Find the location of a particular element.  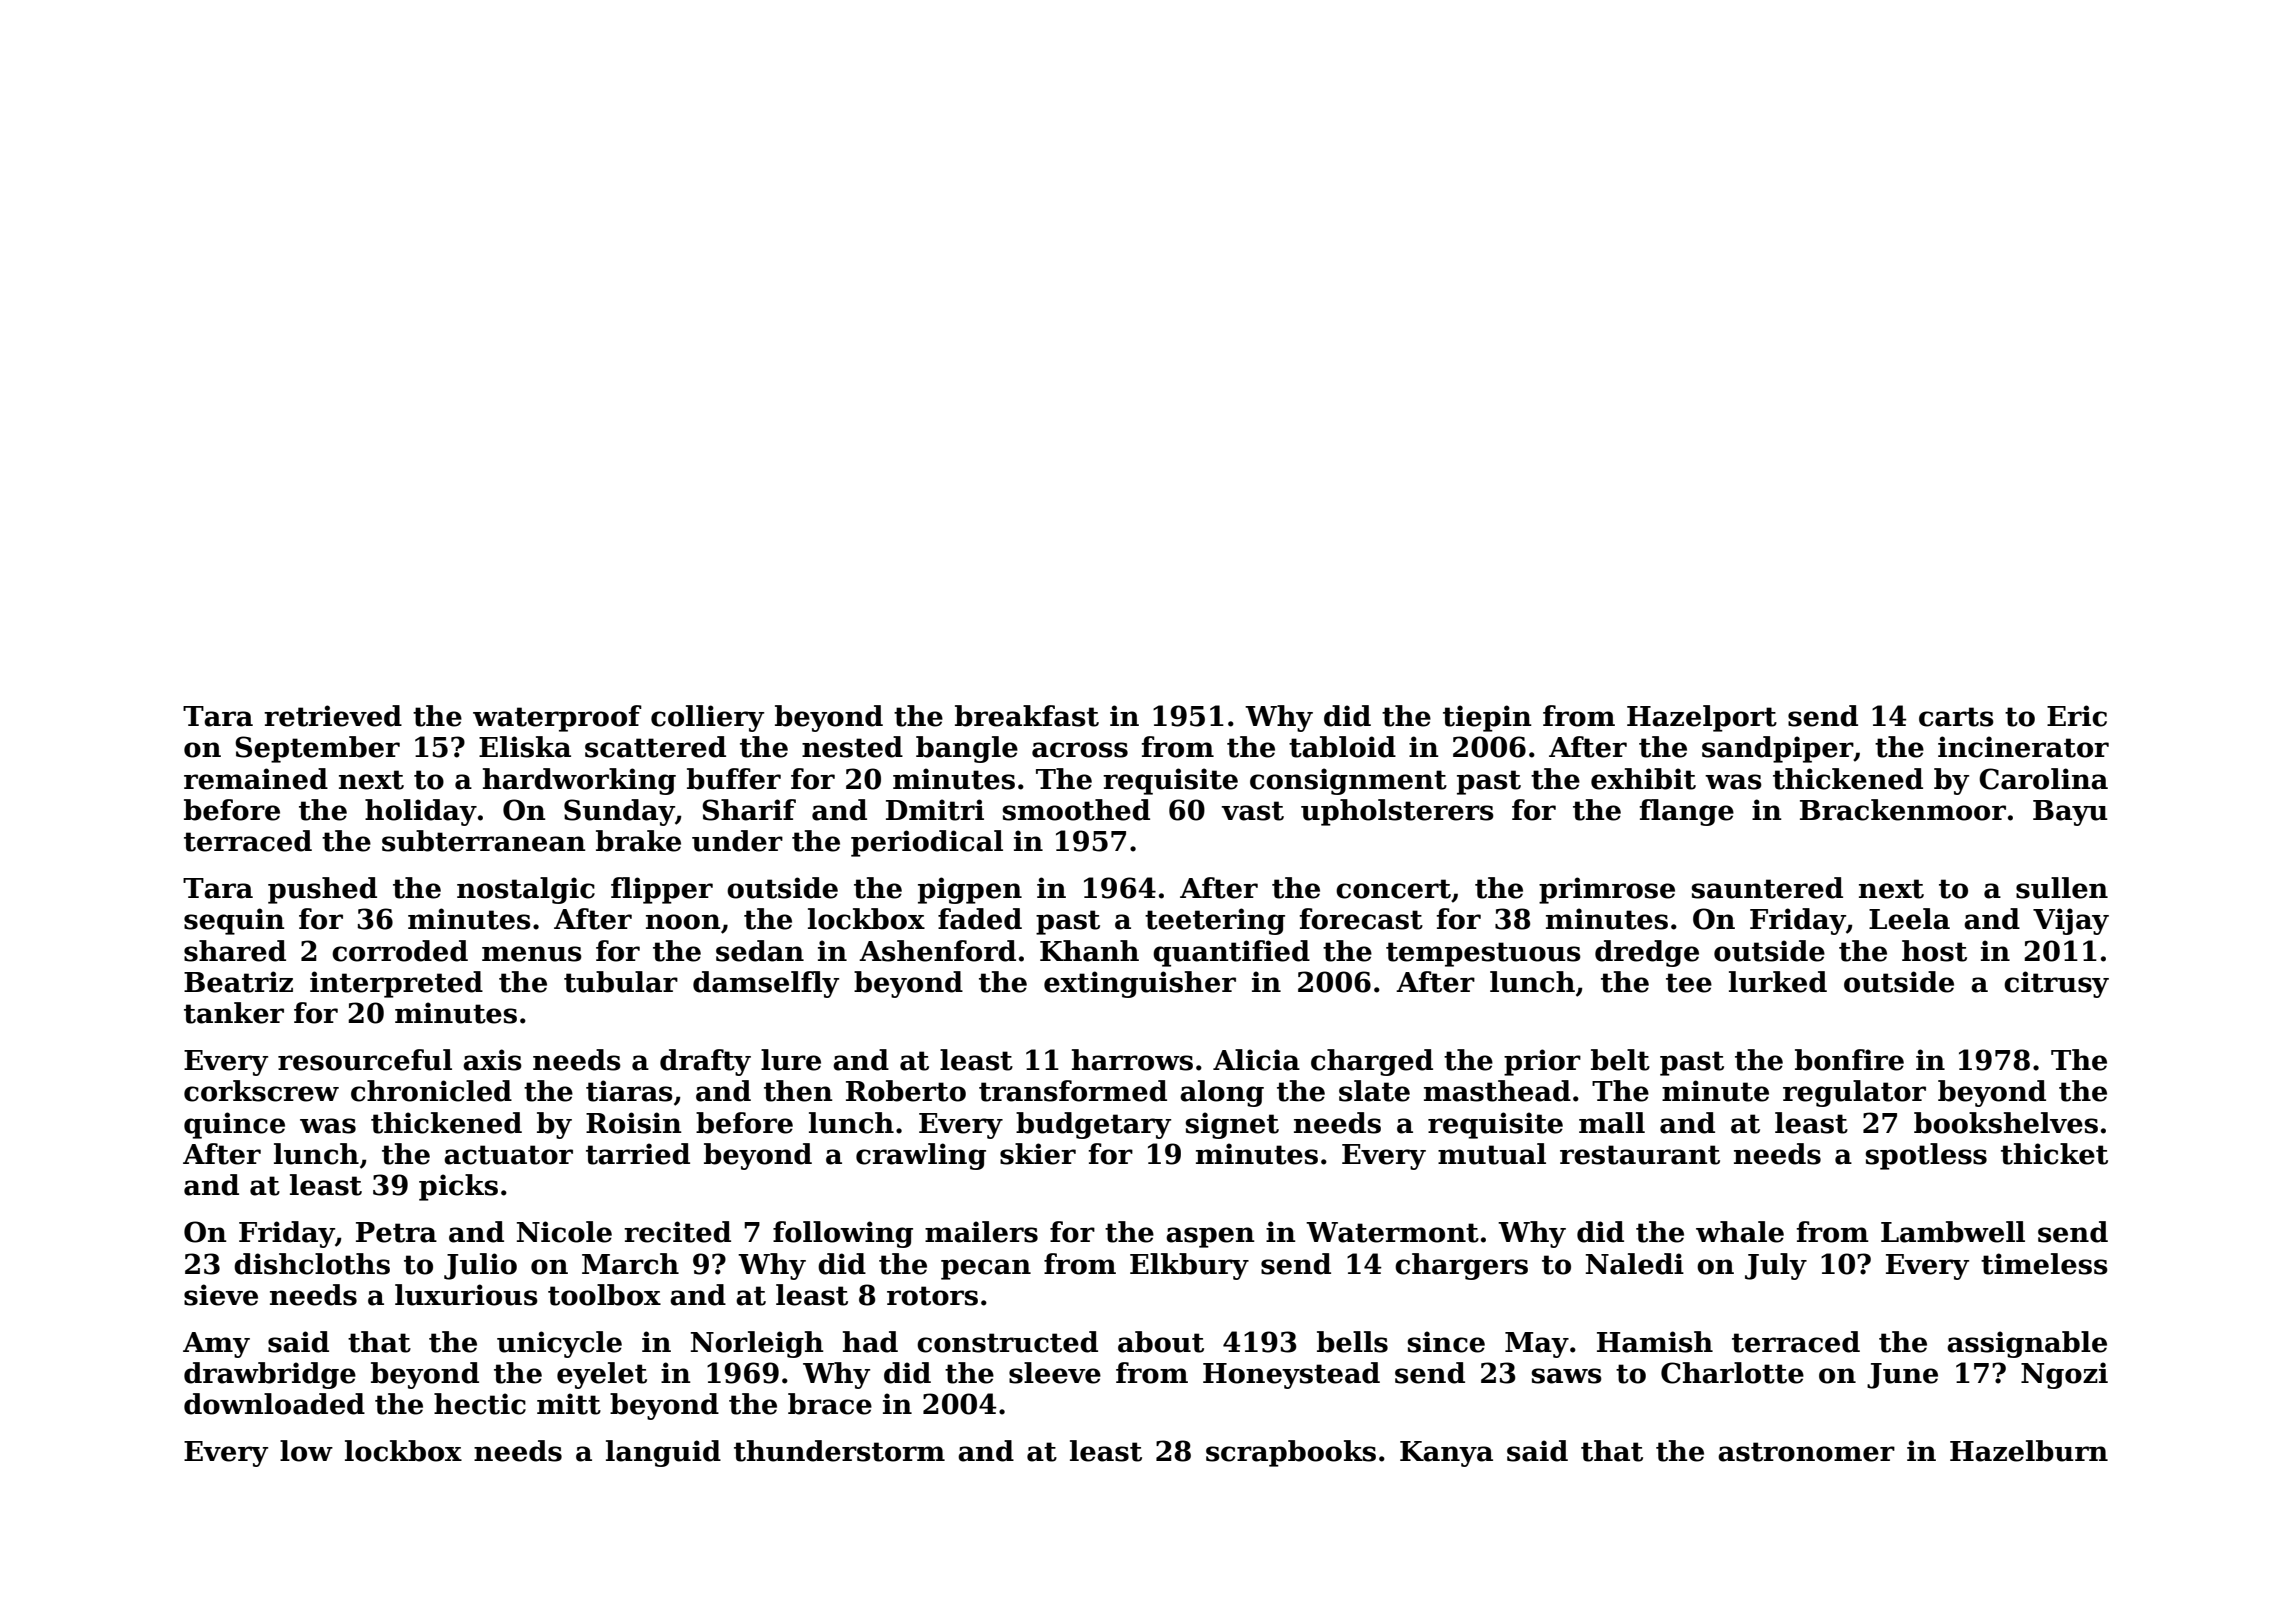

signet is located at coordinates (1232, 1125).
